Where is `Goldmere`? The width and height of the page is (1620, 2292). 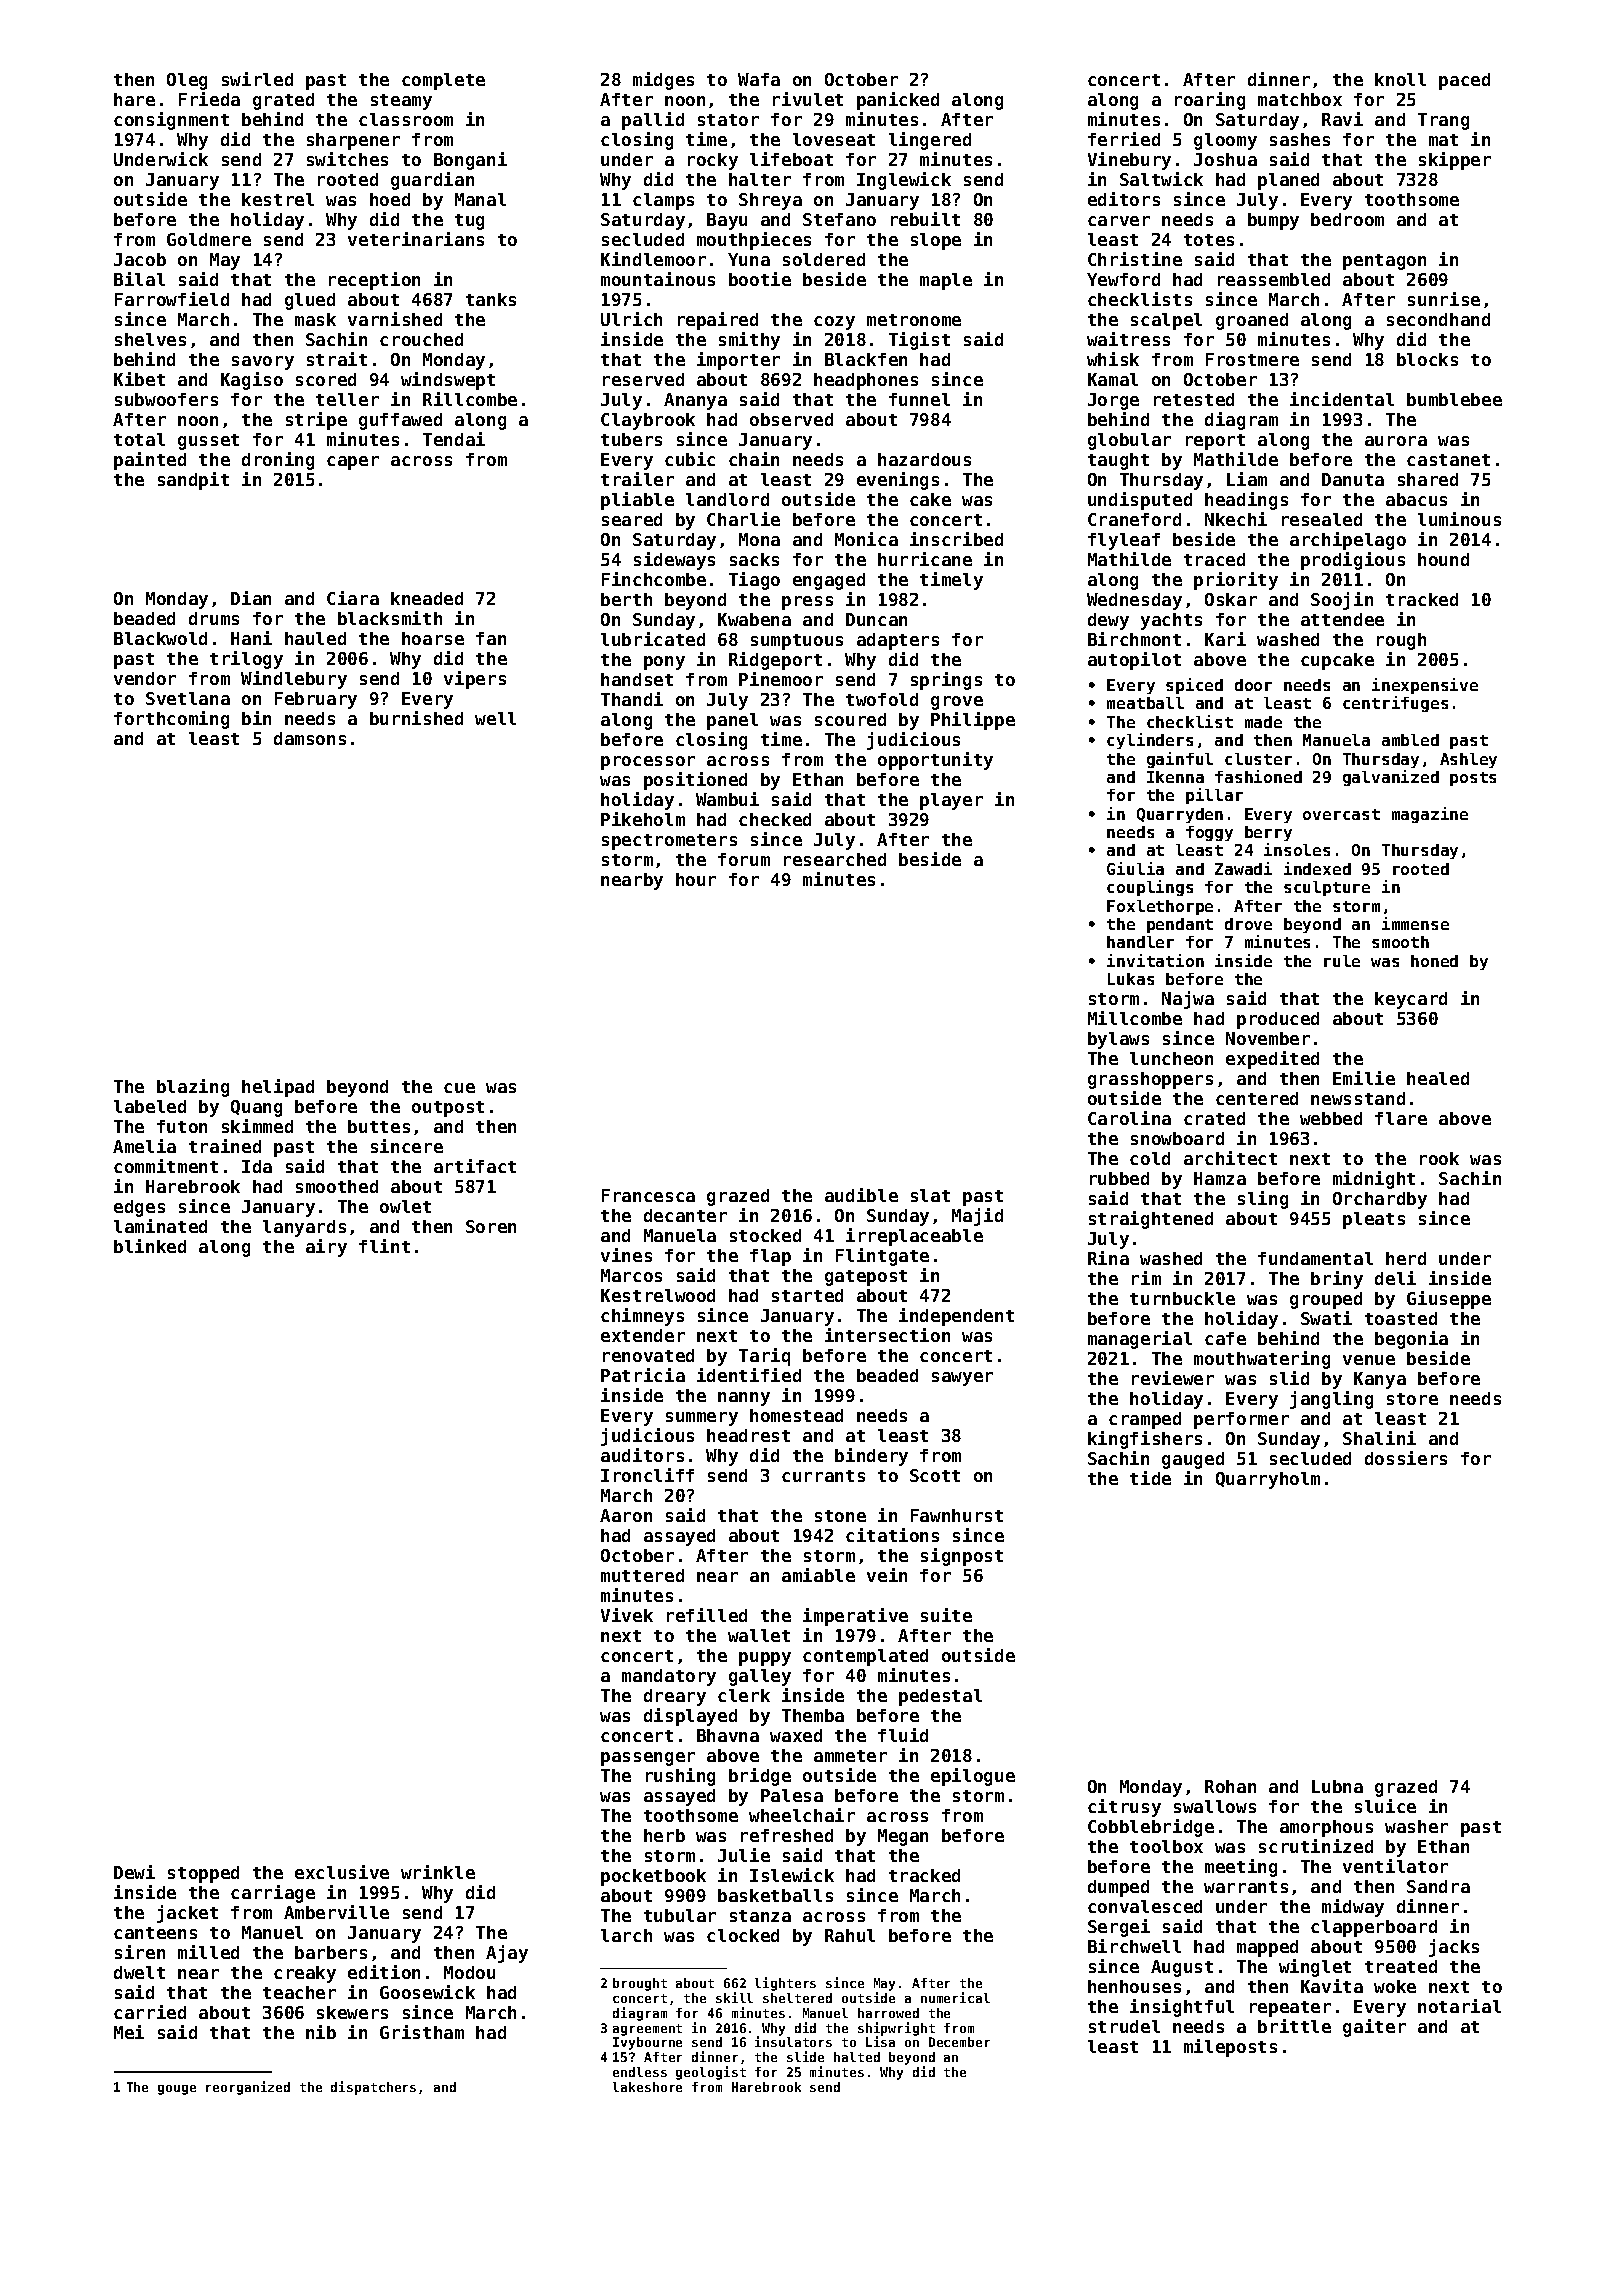 Goldmere is located at coordinates (209, 239).
